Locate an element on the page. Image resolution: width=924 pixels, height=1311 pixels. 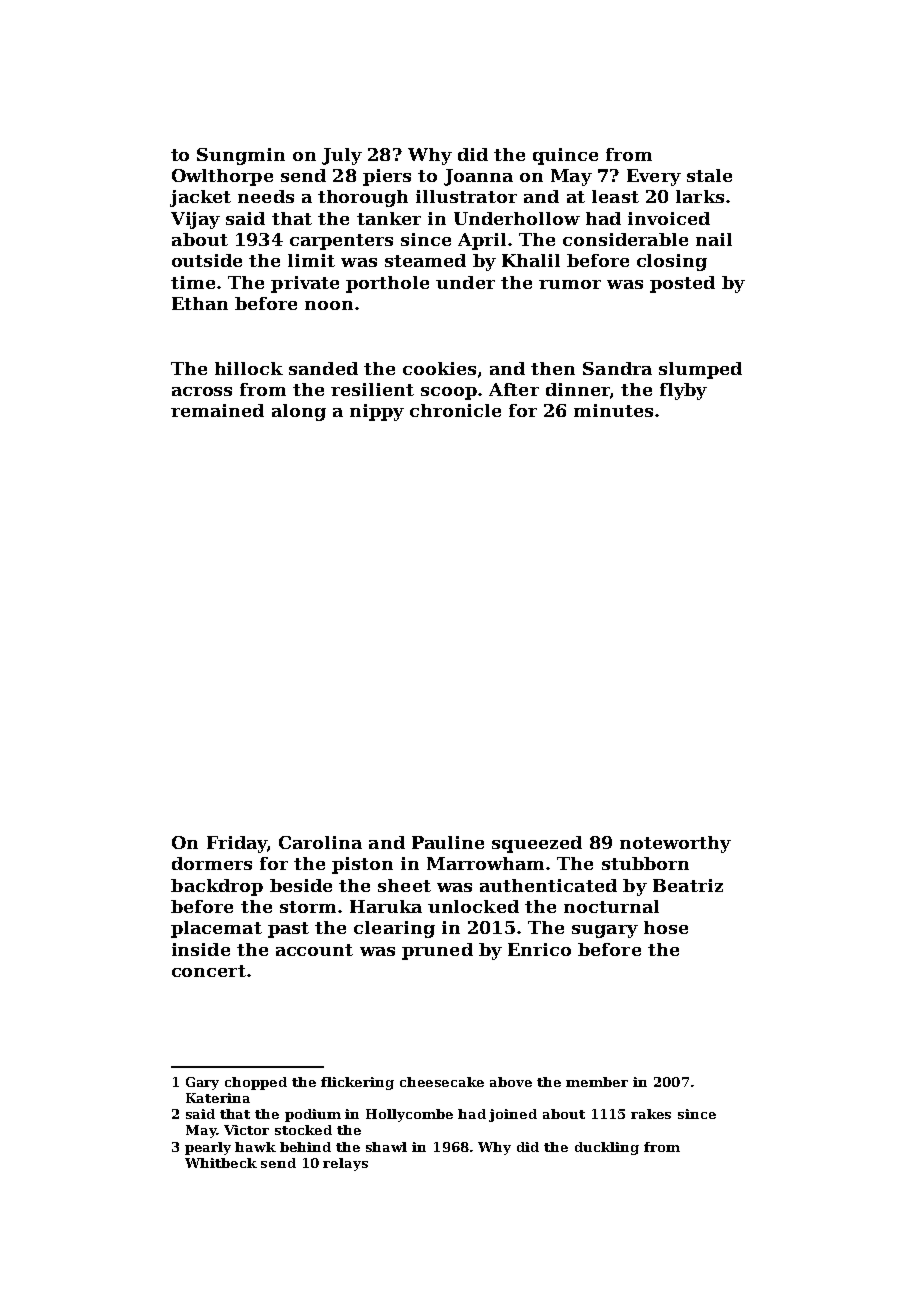
July is located at coordinates (342, 156).
